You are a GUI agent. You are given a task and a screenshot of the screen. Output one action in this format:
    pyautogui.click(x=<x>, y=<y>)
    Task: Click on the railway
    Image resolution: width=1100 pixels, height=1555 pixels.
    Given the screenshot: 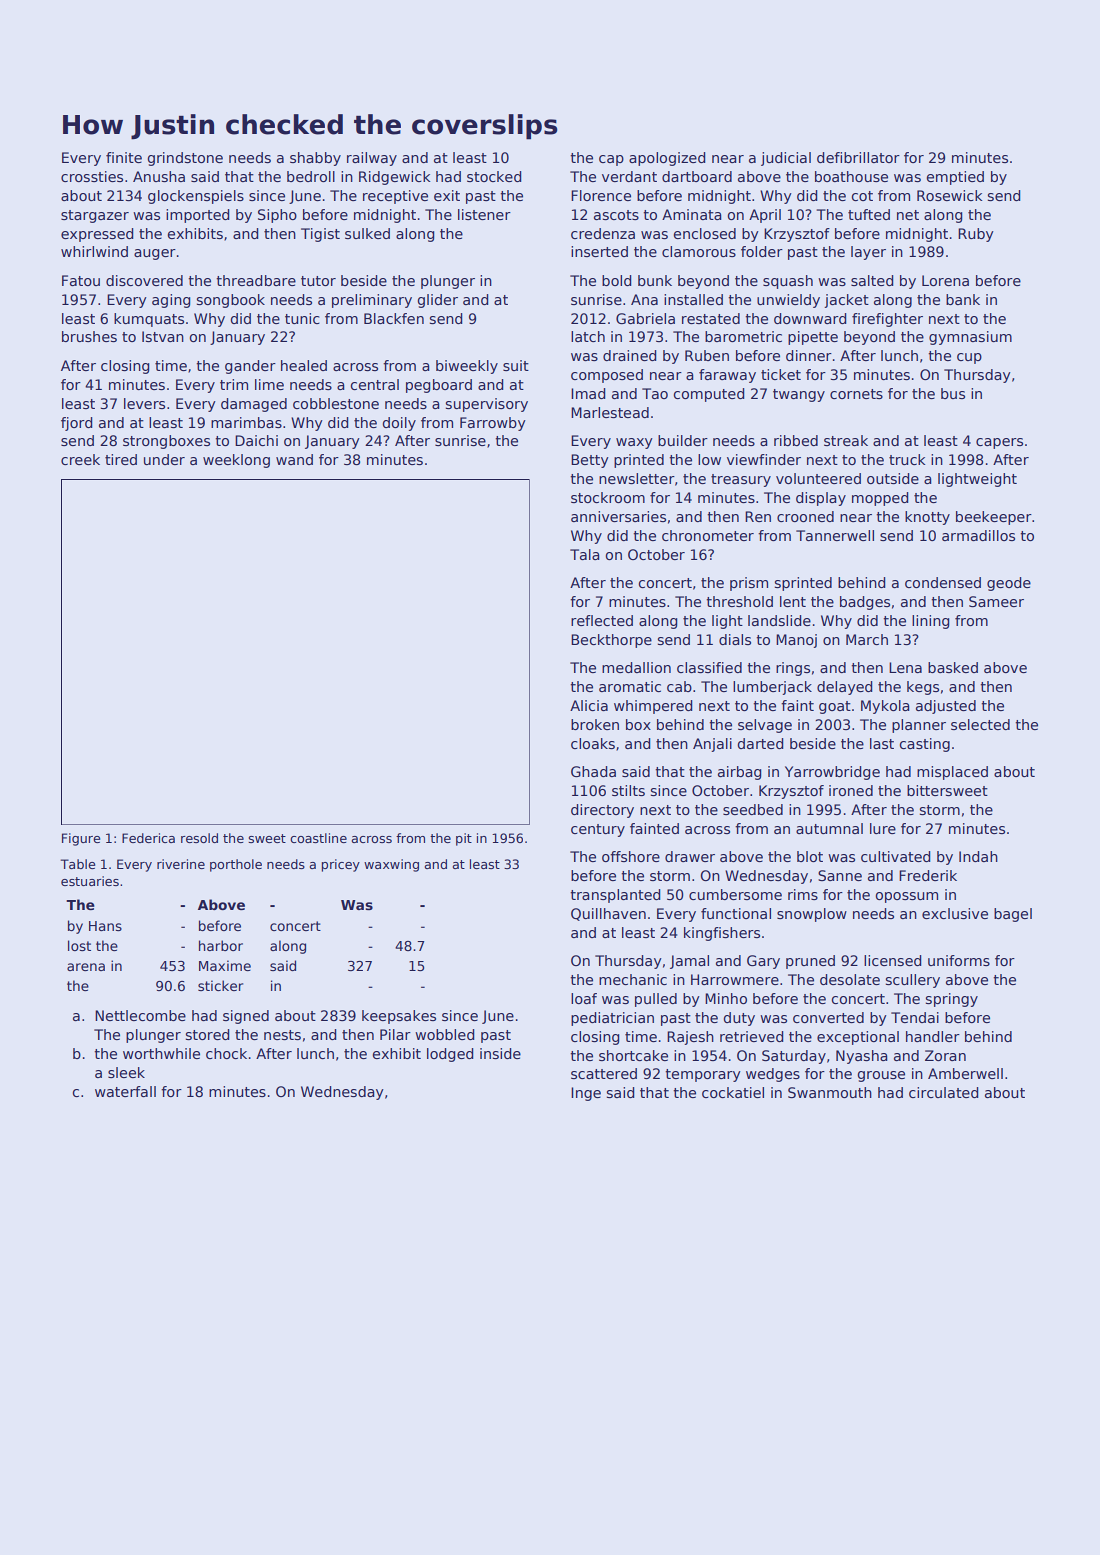 What is the action you would take?
    pyautogui.click(x=372, y=159)
